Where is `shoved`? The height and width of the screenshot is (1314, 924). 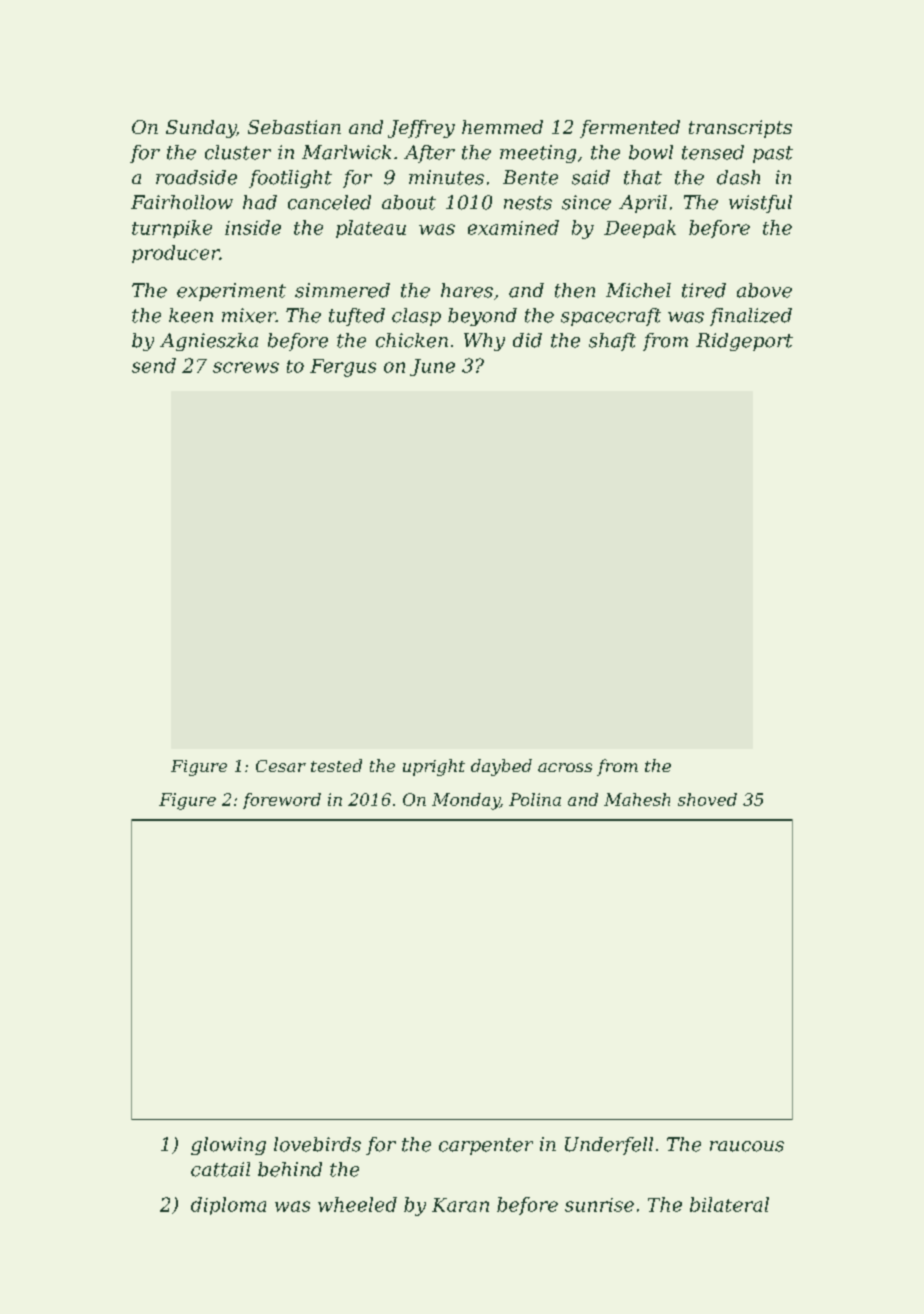 shoved is located at coordinates (707, 799).
